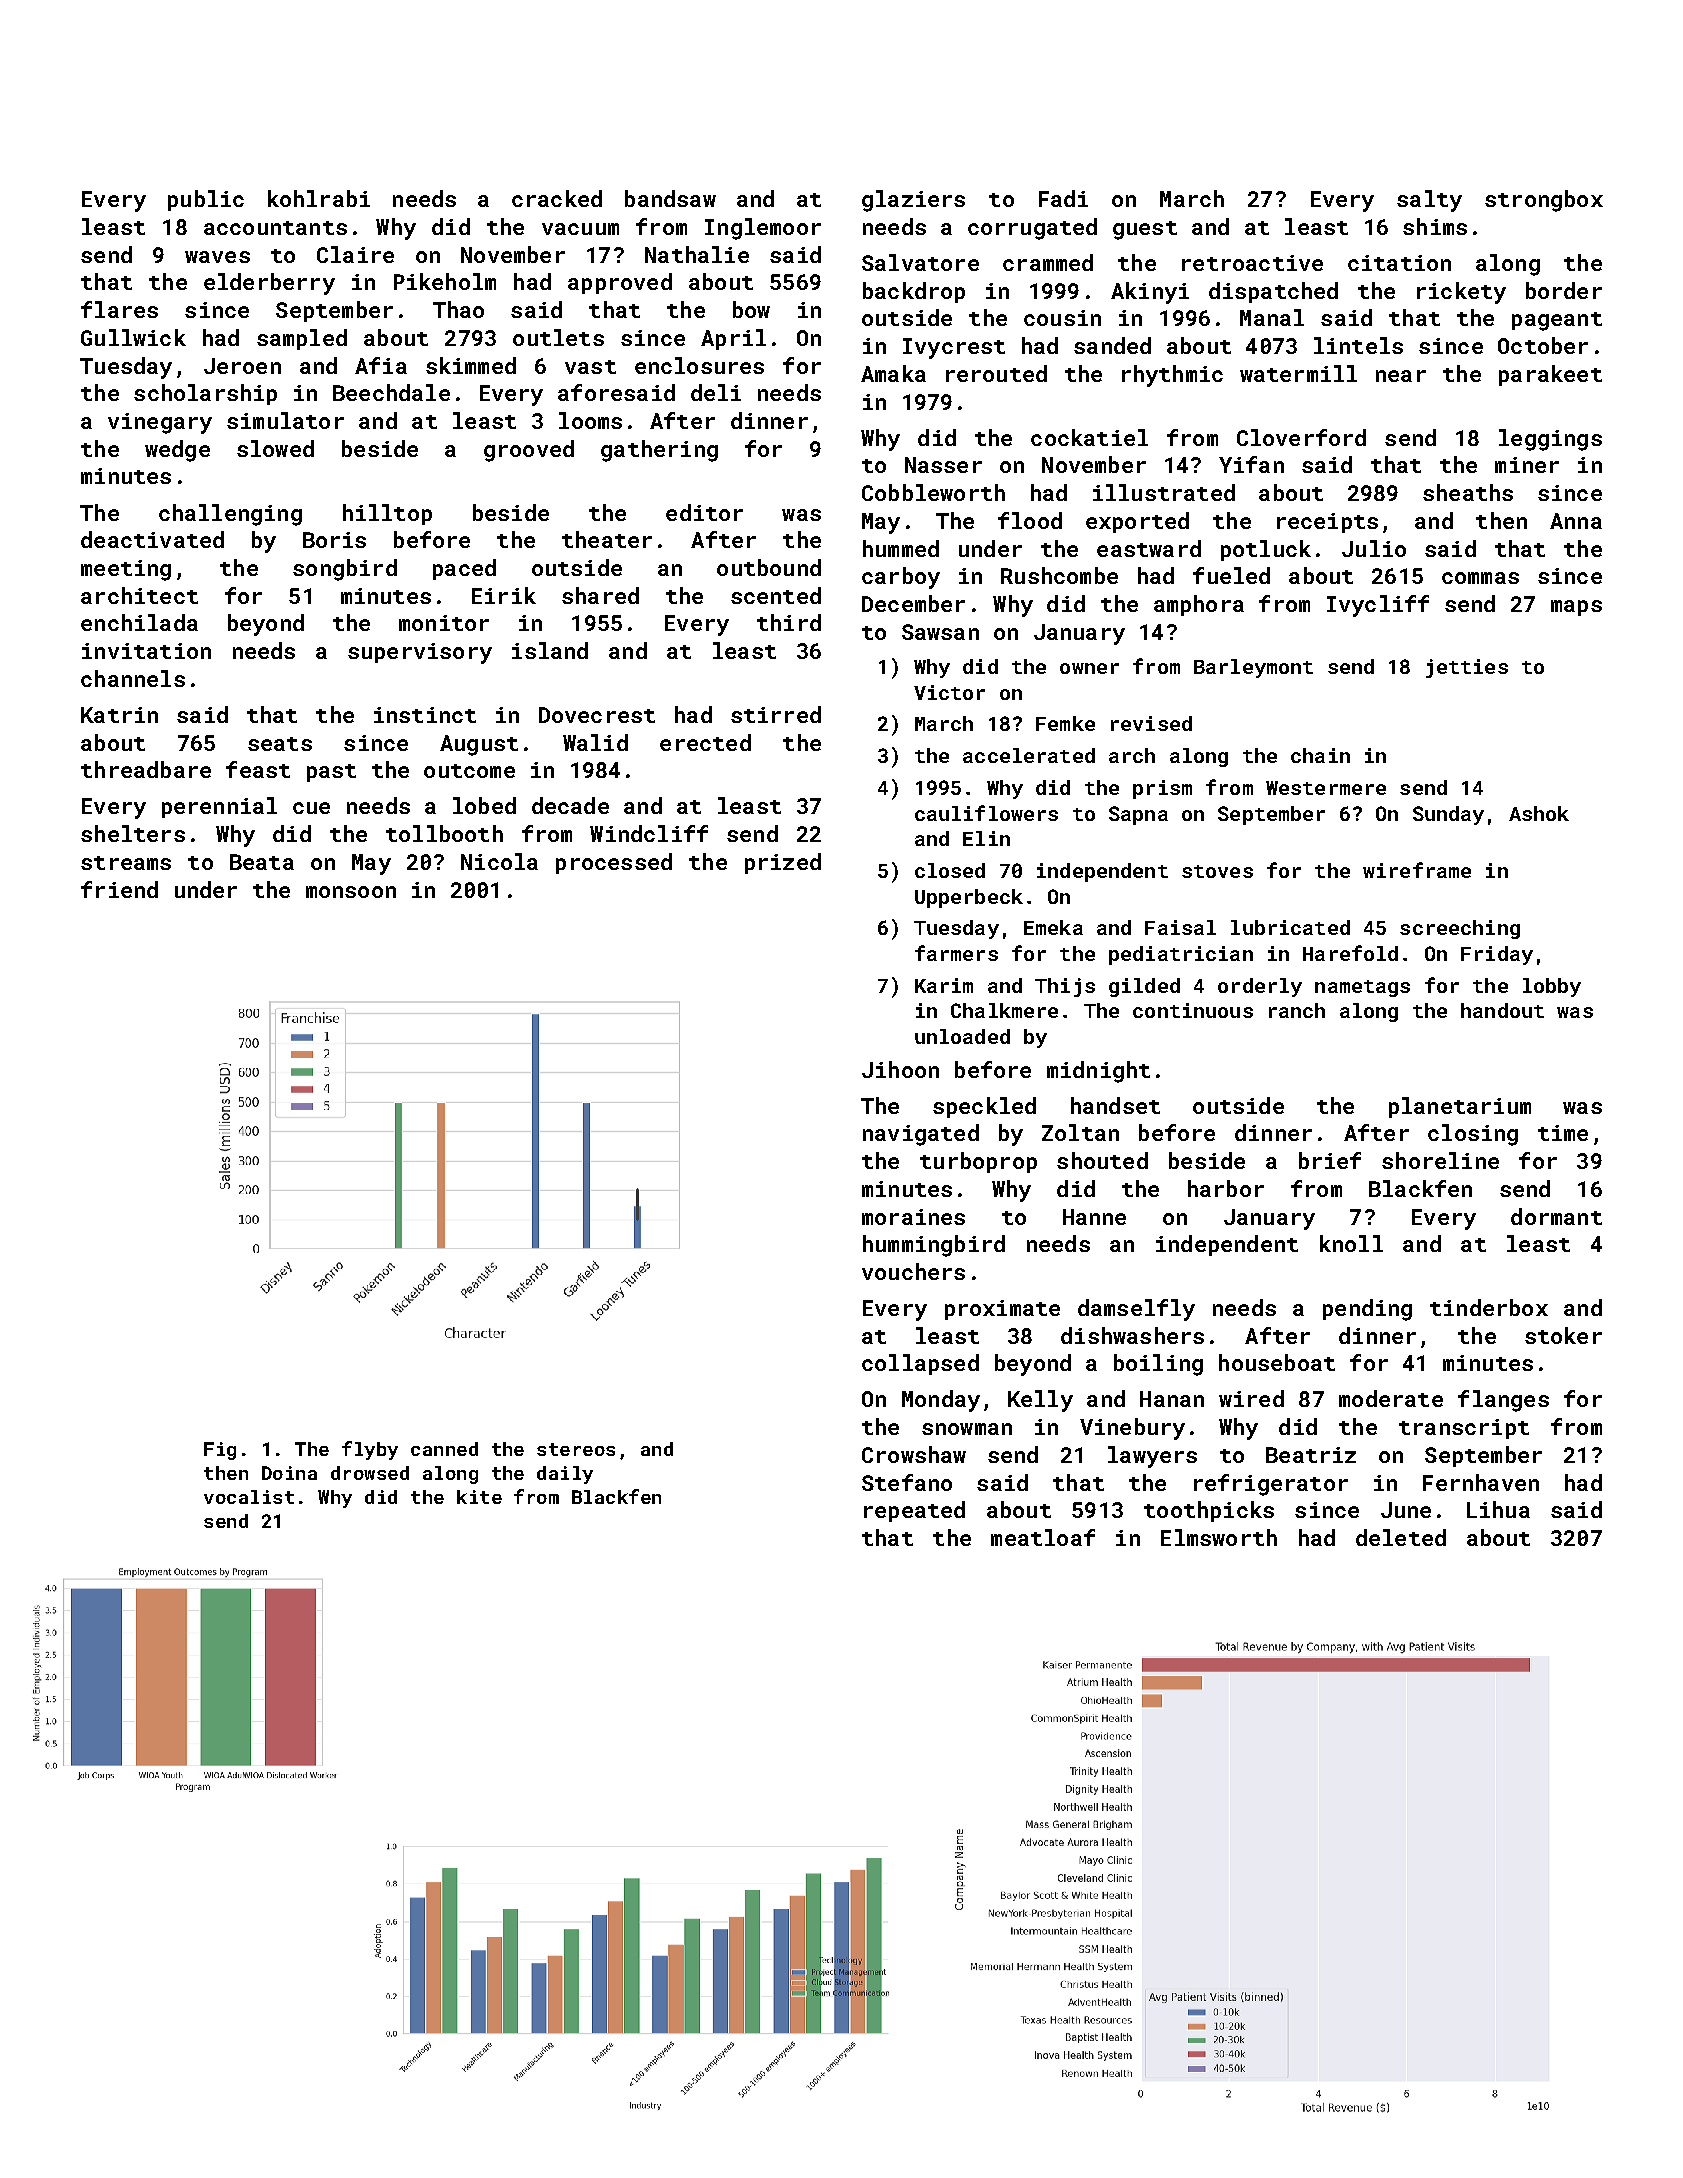 This screenshot has width=1683, height=2178. Describe the element at coordinates (119, 889) in the screenshot. I see `friend` at that location.
